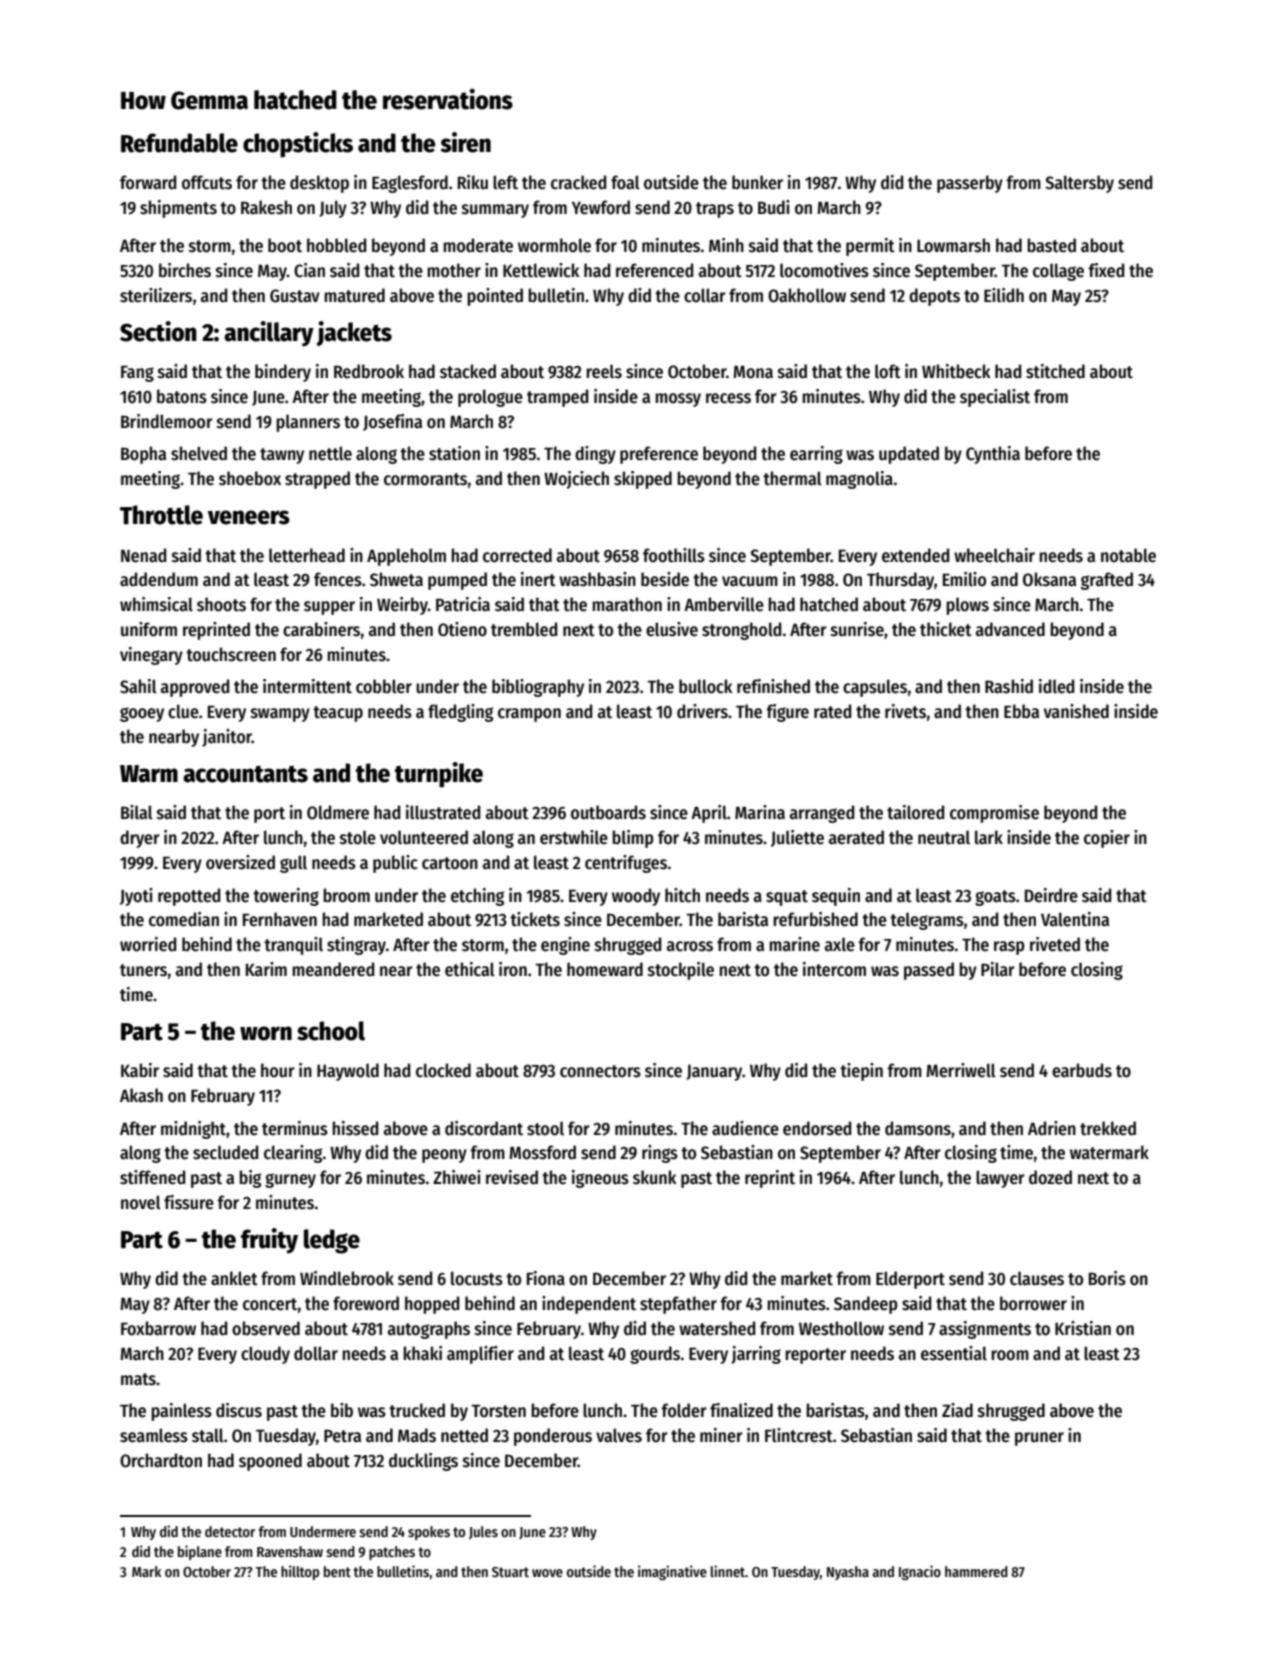 This screenshot has width=1280, height=1657. What do you see at coordinates (227, 738) in the screenshot?
I see `janitor` at bounding box center [227, 738].
